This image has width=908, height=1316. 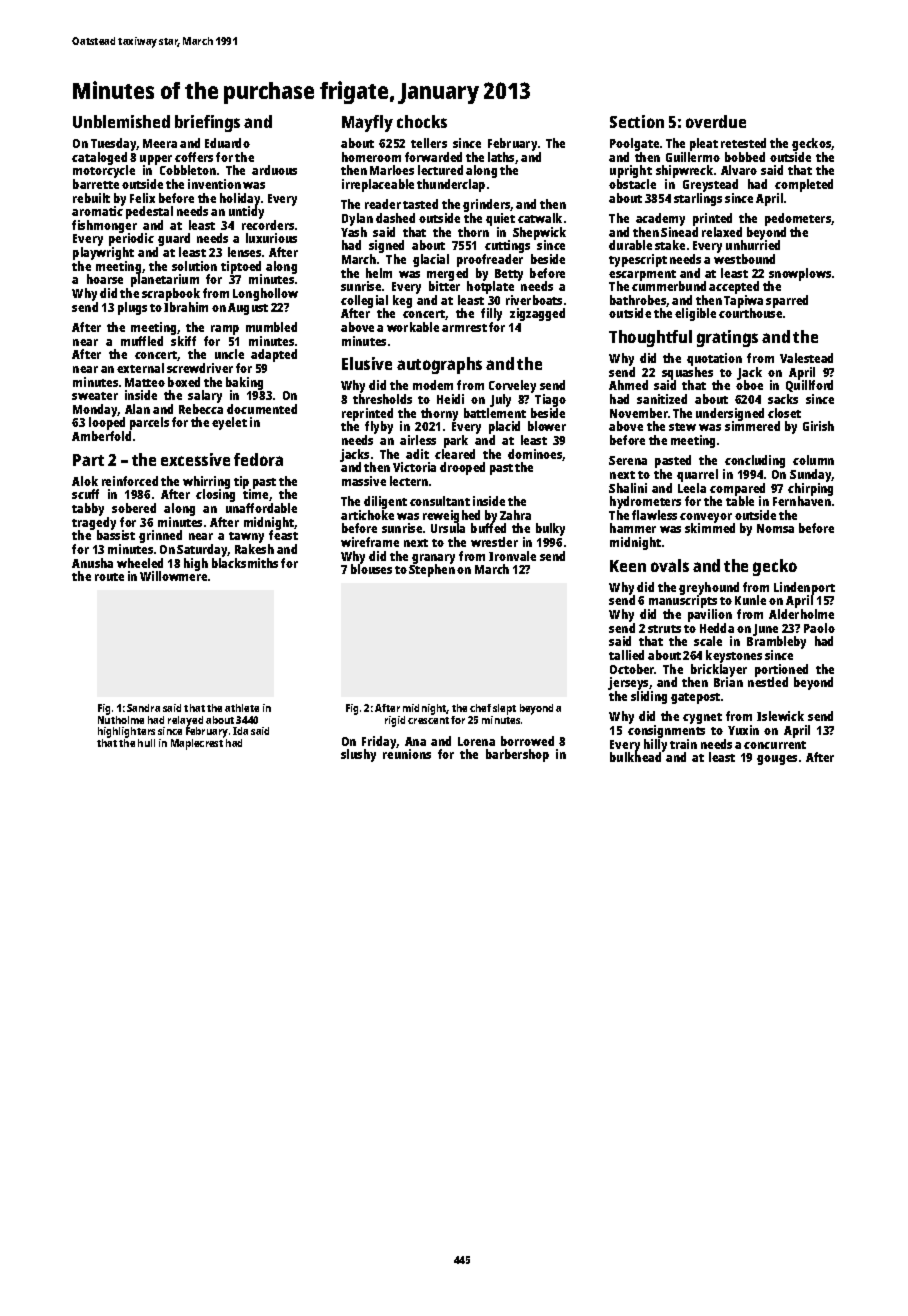 What do you see at coordinates (432, 571) in the image?
I see `Stephen` at bounding box center [432, 571].
